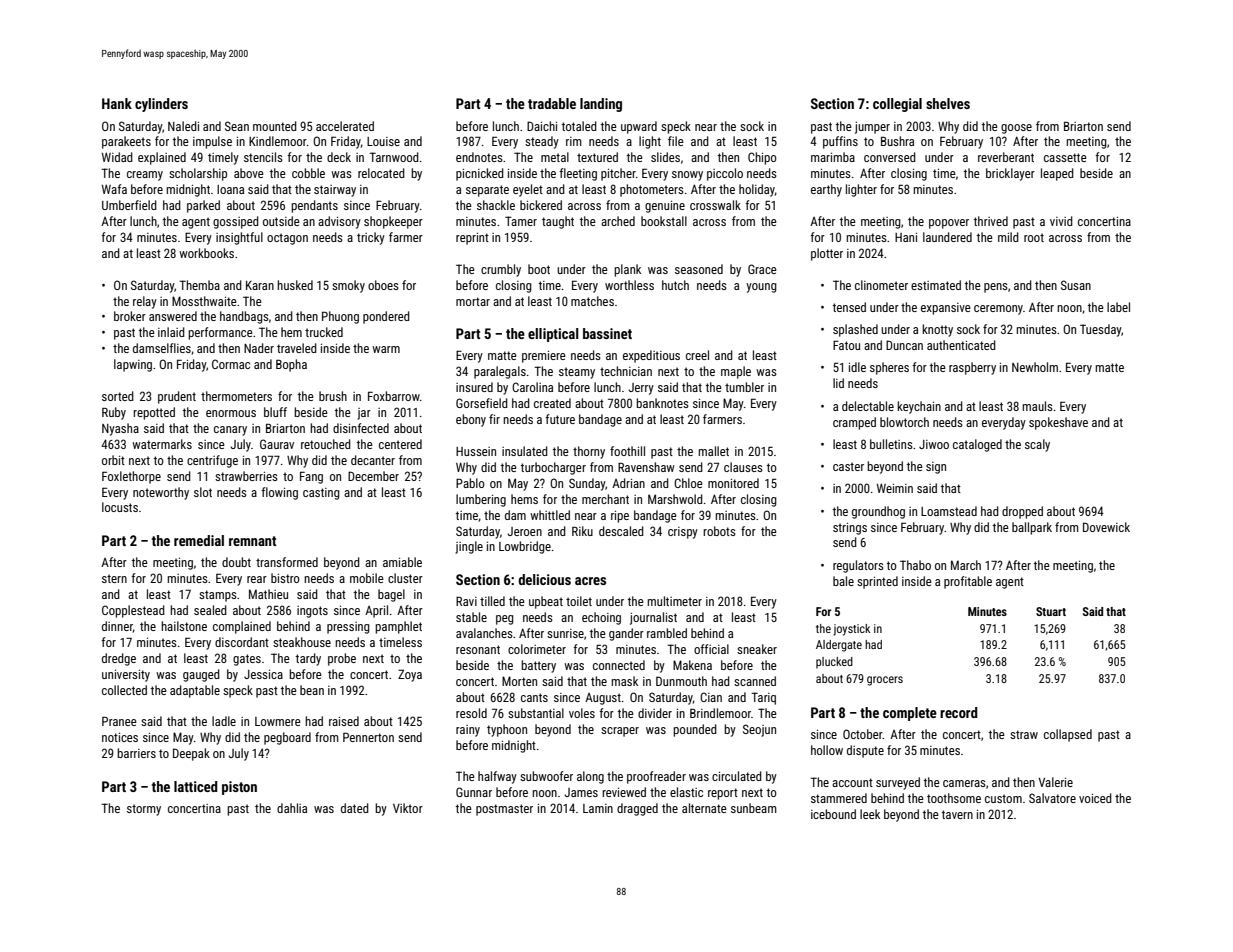  I want to click on bricklayer, so click(1010, 174).
